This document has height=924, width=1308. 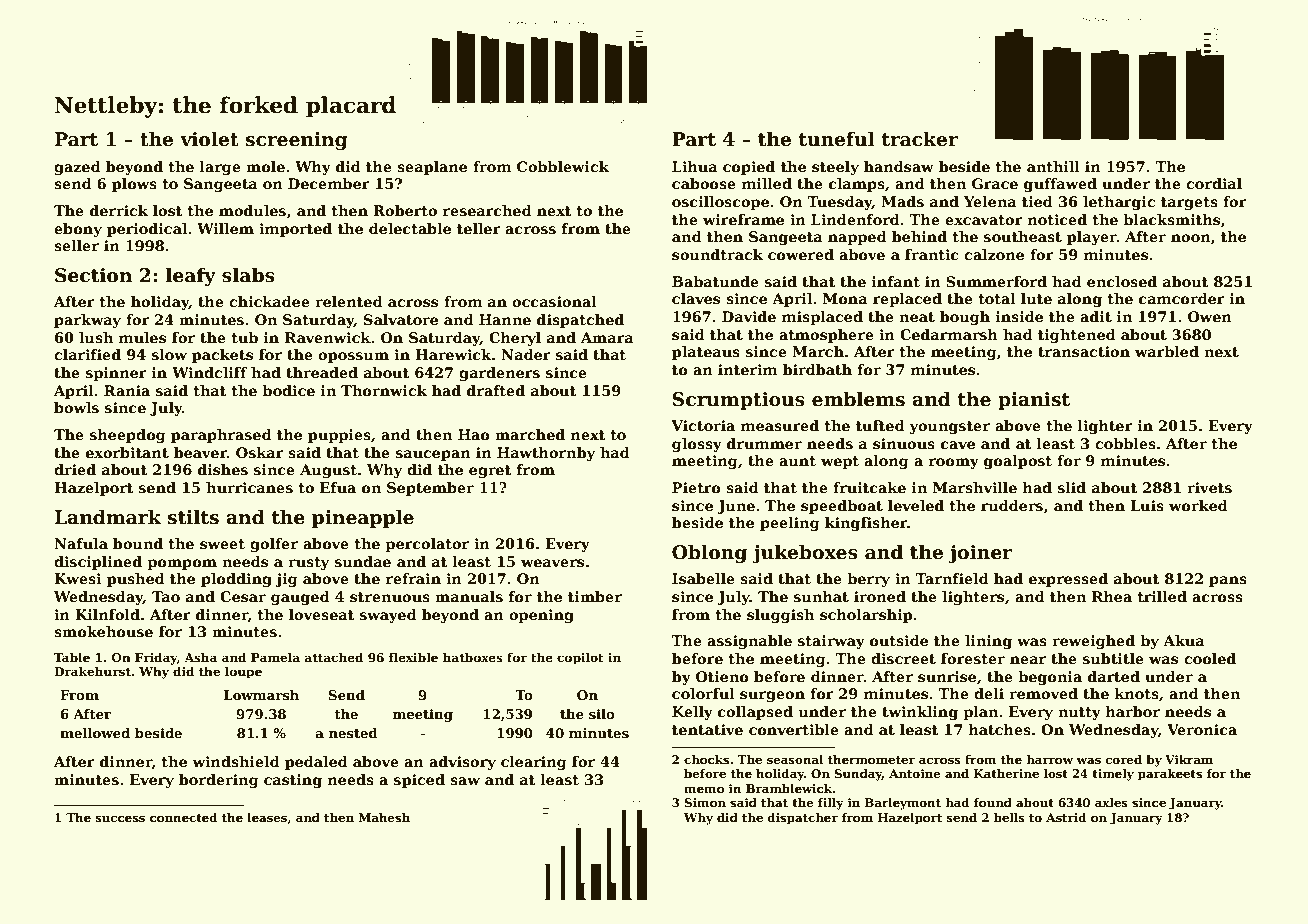 I want to click on cooled, so click(x=1210, y=658).
